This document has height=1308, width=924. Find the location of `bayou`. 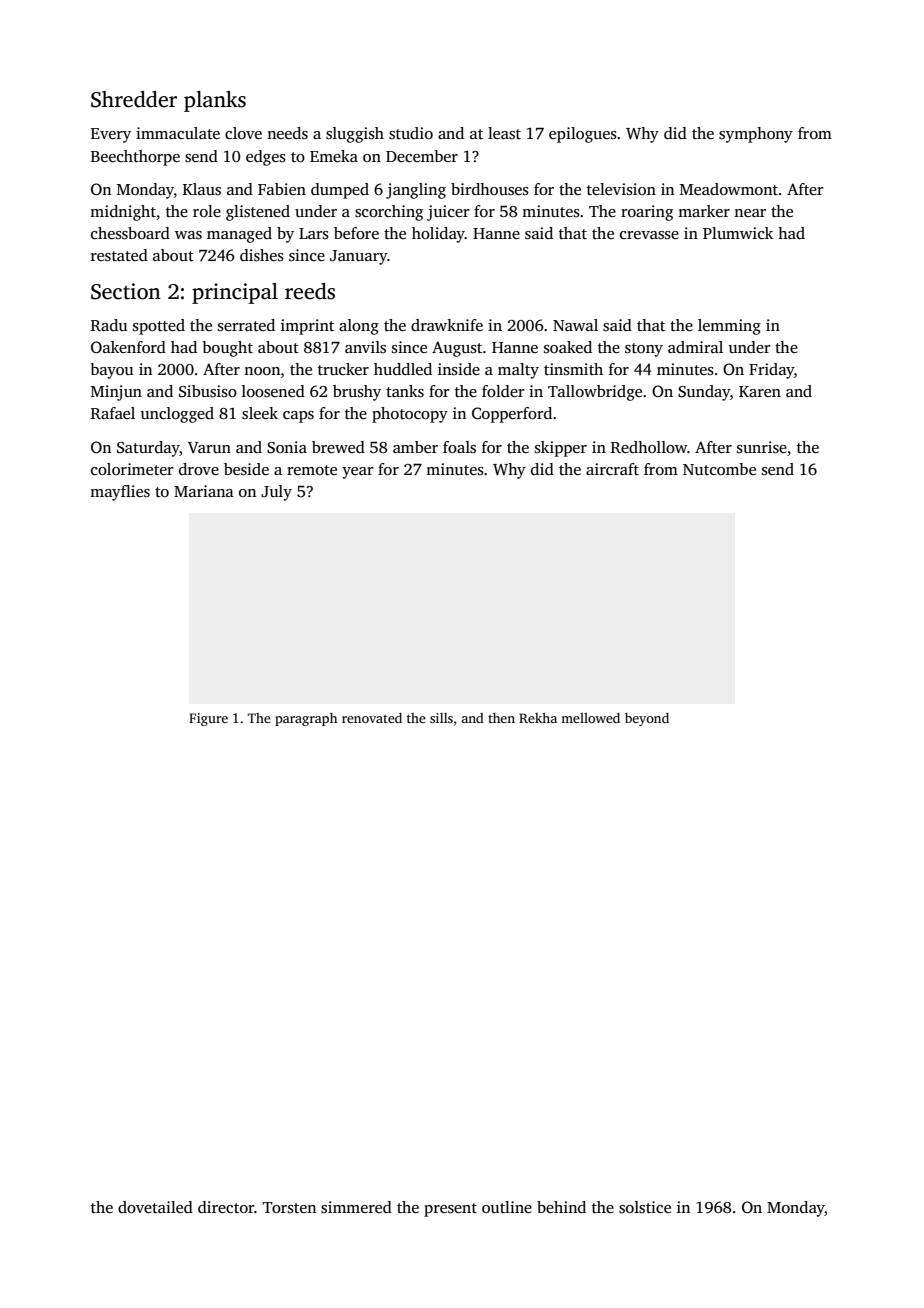

bayou is located at coordinates (111, 371).
